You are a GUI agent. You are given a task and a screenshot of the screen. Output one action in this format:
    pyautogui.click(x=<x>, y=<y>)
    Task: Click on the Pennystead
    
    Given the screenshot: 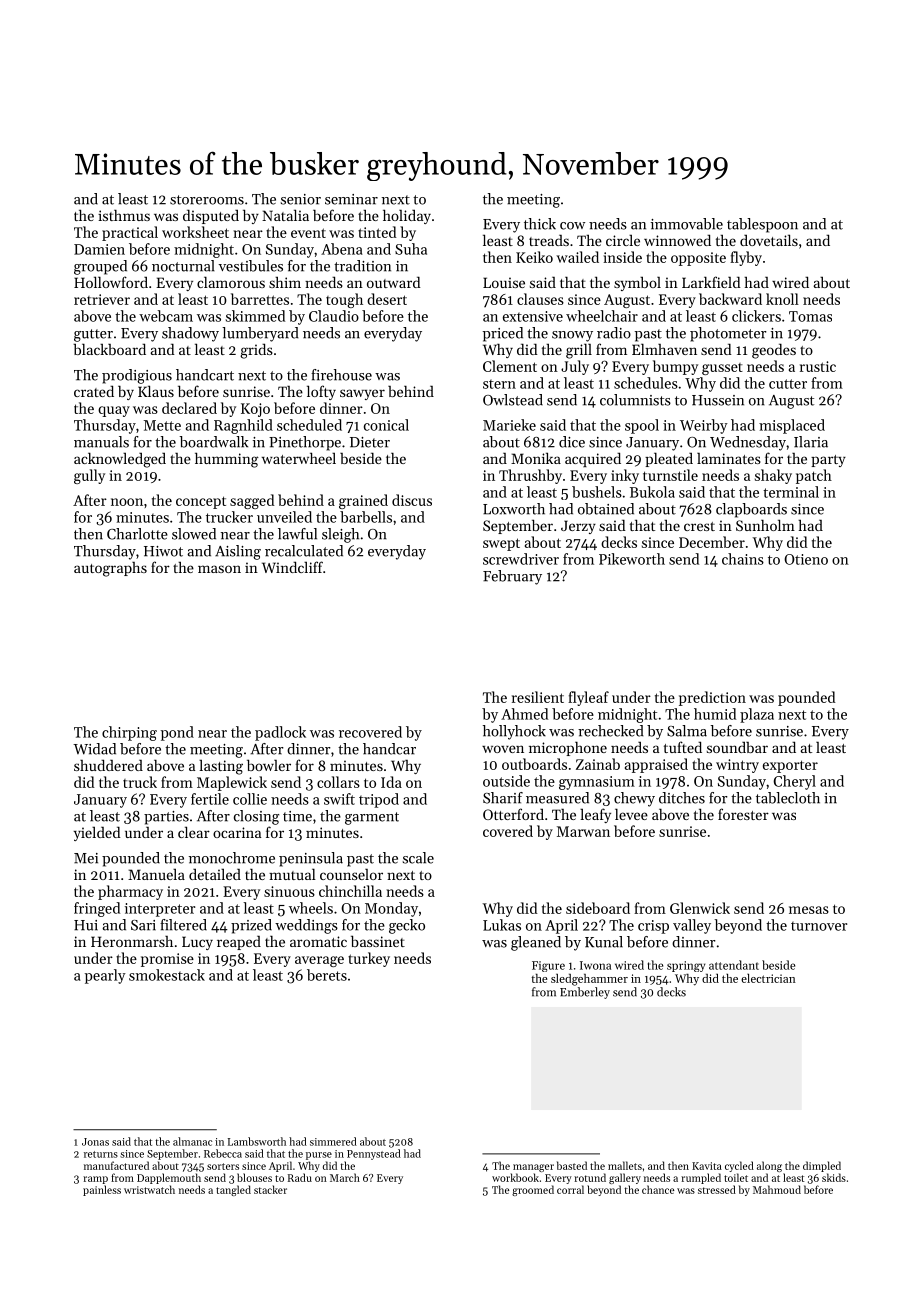 What is the action you would take?
    pyautogui.click(x=374, y=1154)
